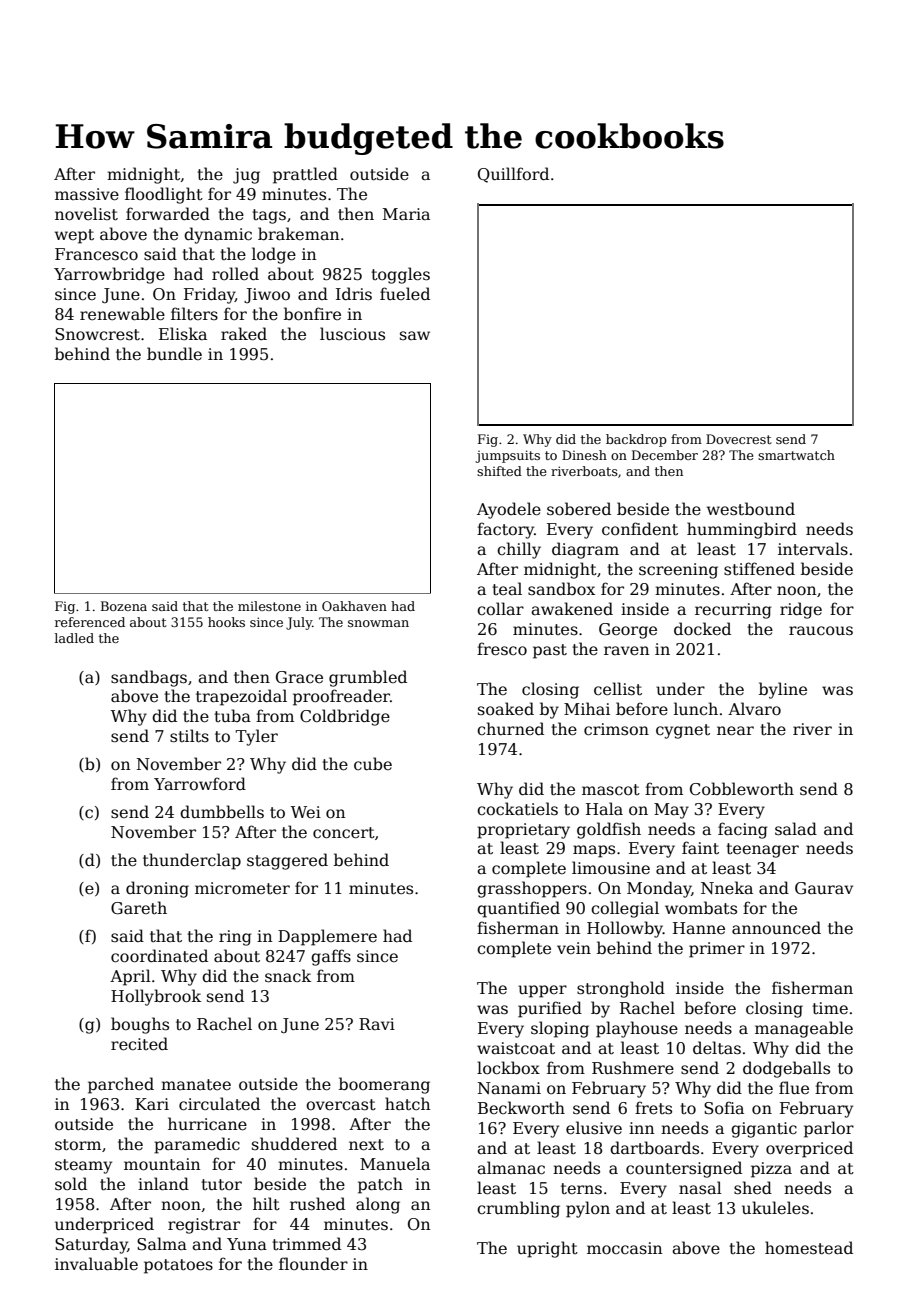  Describe the element at coordinates (197, 1145) in the screenshot. I see `paramedic` at that location.
